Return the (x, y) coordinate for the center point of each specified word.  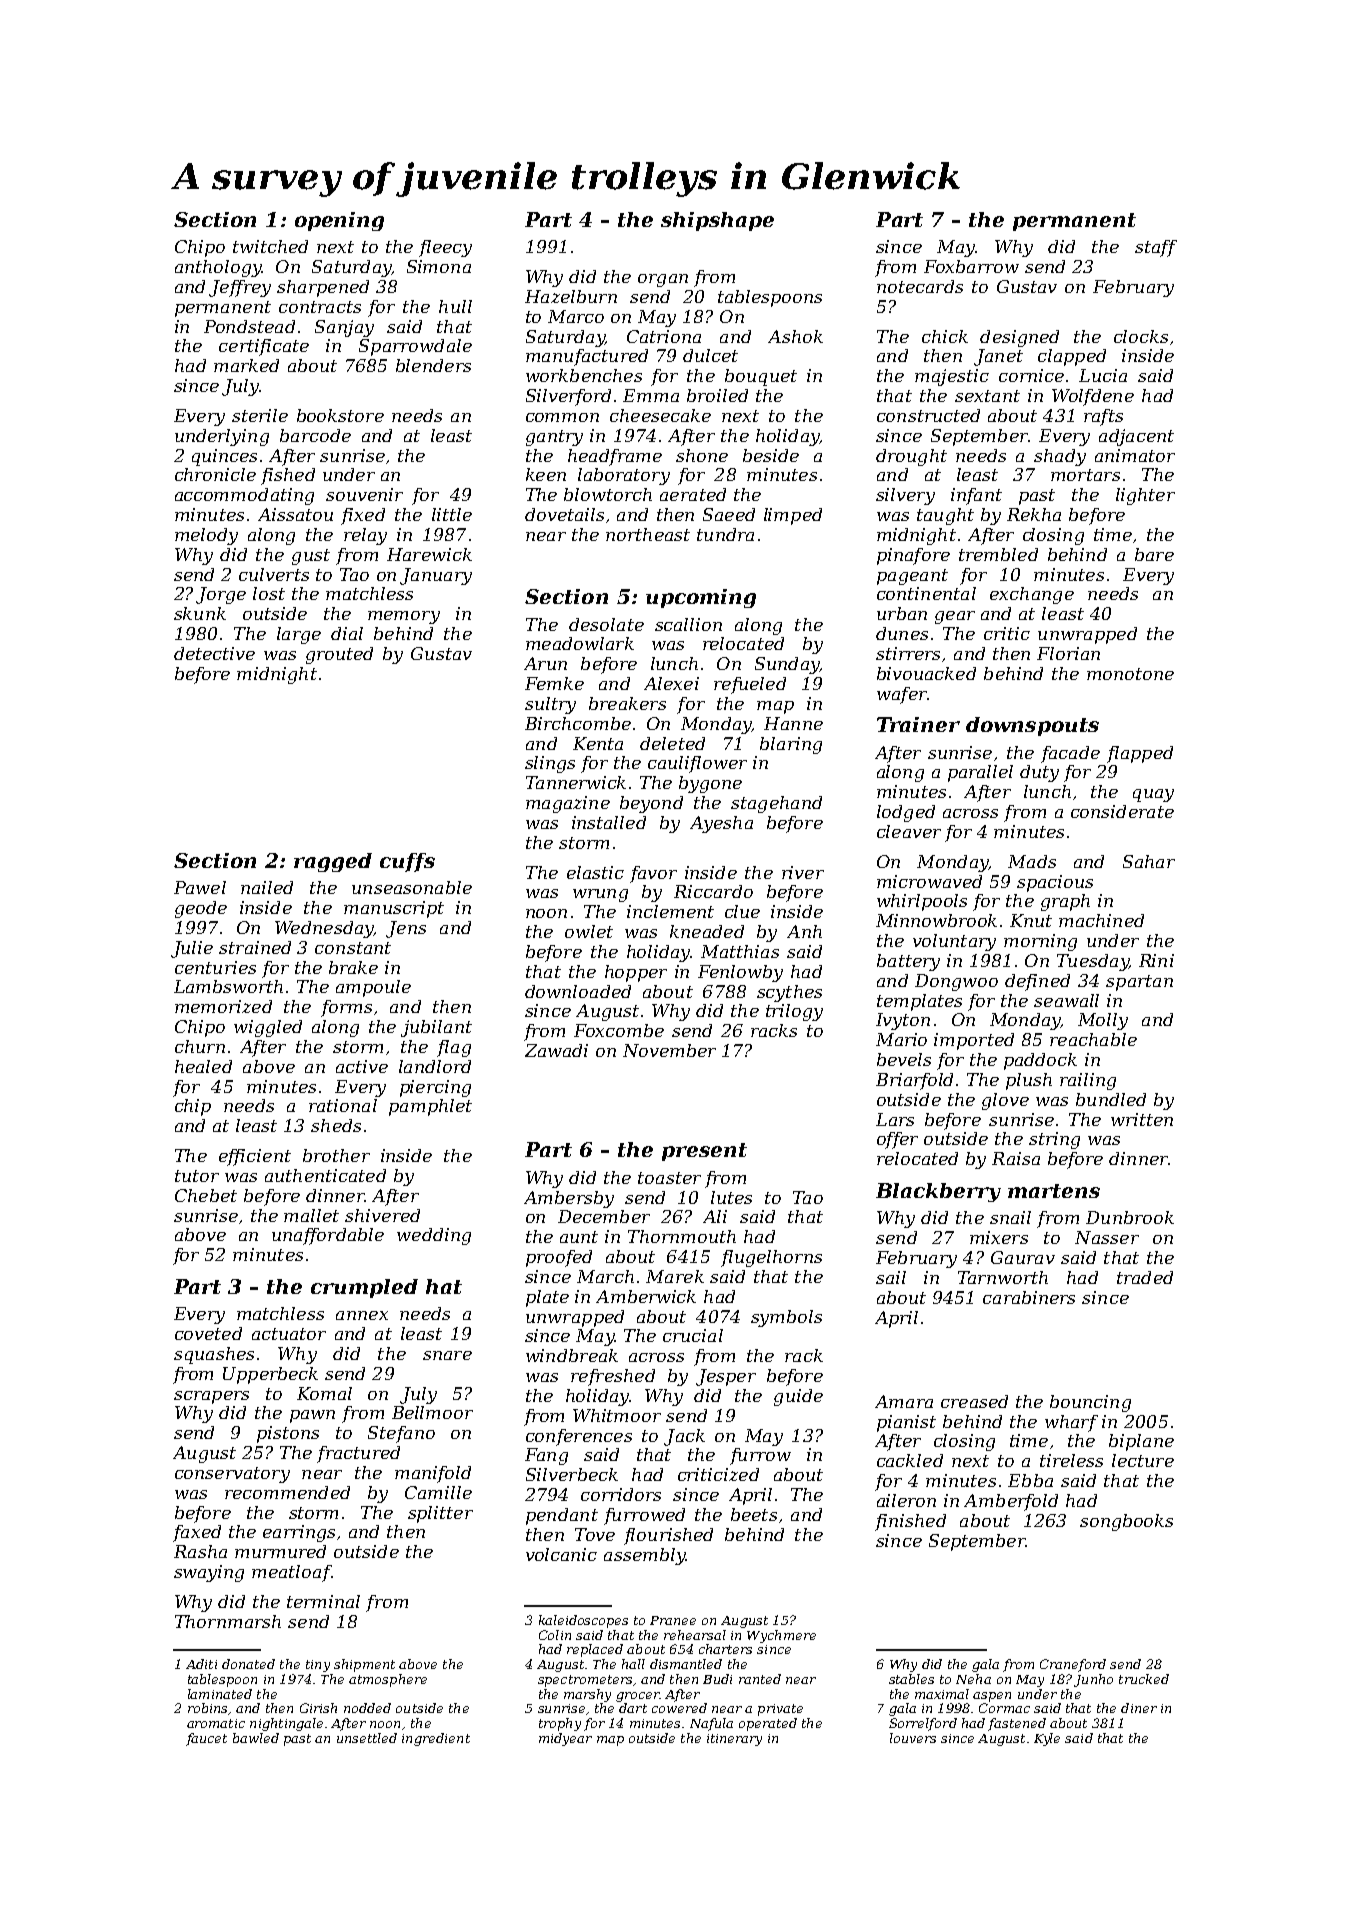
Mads (1032, 861)
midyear (565, 1739)
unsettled (367, 1738)
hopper (636, 973)
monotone (1130, 674)
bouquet (761, 377)
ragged (333, 862)
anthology (218, 268)
